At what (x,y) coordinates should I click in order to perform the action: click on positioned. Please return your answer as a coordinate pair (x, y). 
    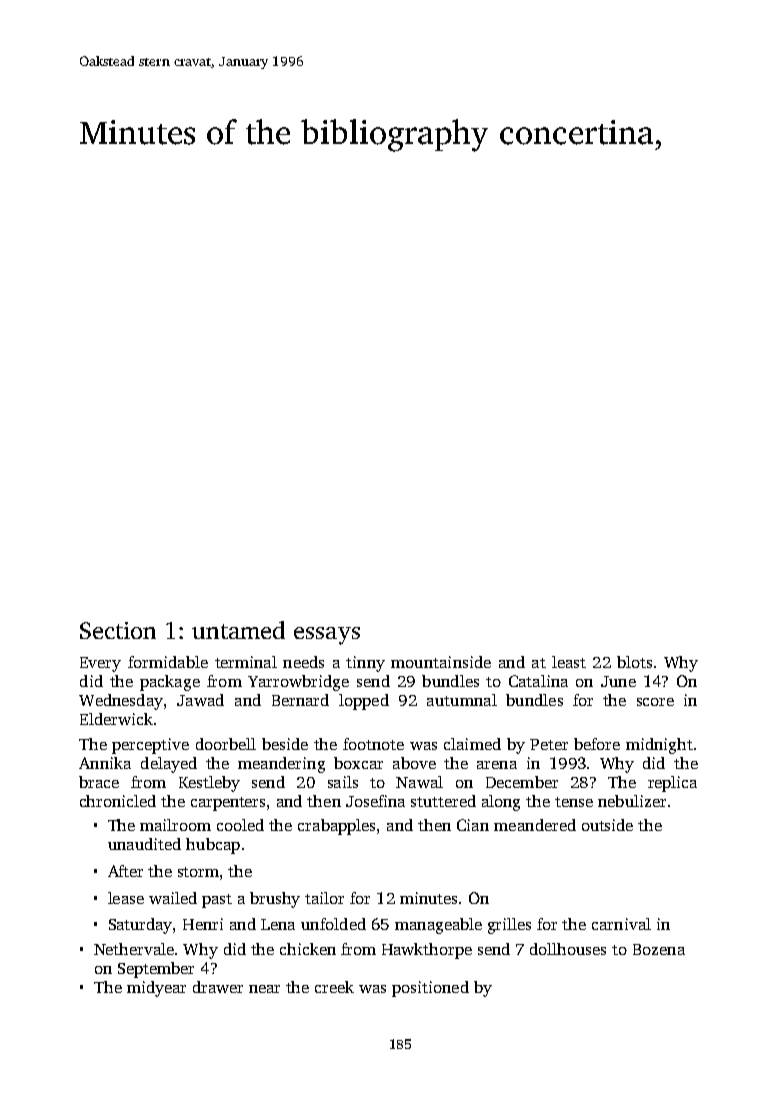
    Looking at the image, I should click on (430, 989).
